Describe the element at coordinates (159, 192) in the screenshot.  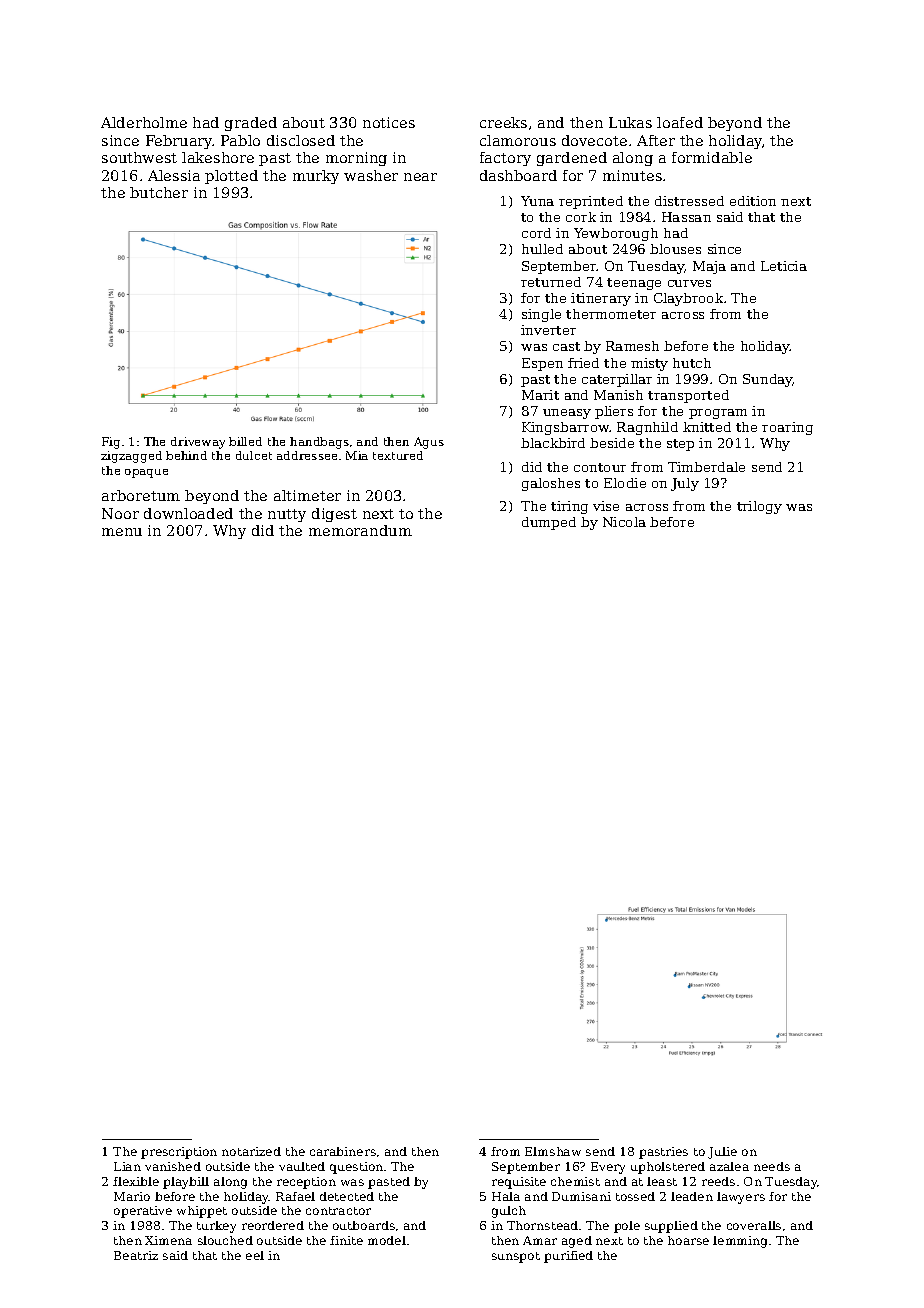
I see `butcher` at that location.
